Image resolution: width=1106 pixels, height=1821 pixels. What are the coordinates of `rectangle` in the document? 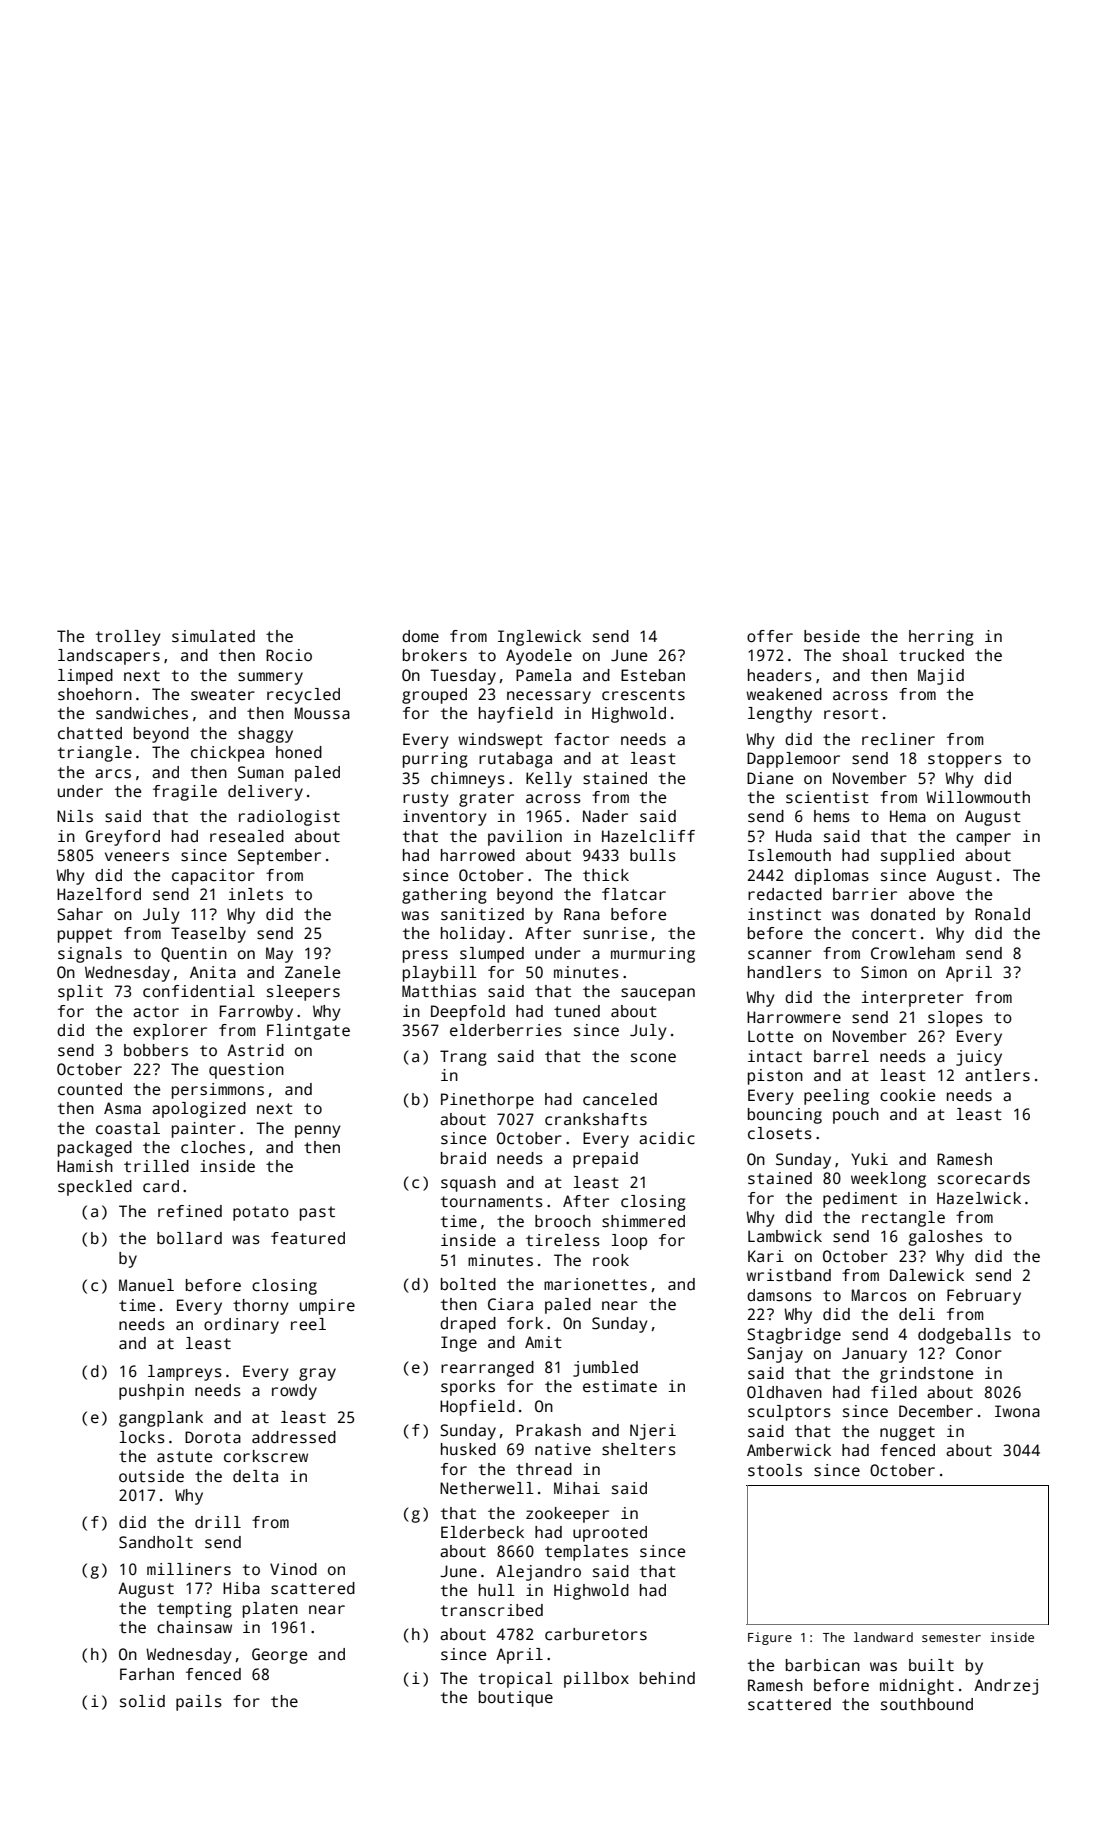 It's located at (903, 1219).
